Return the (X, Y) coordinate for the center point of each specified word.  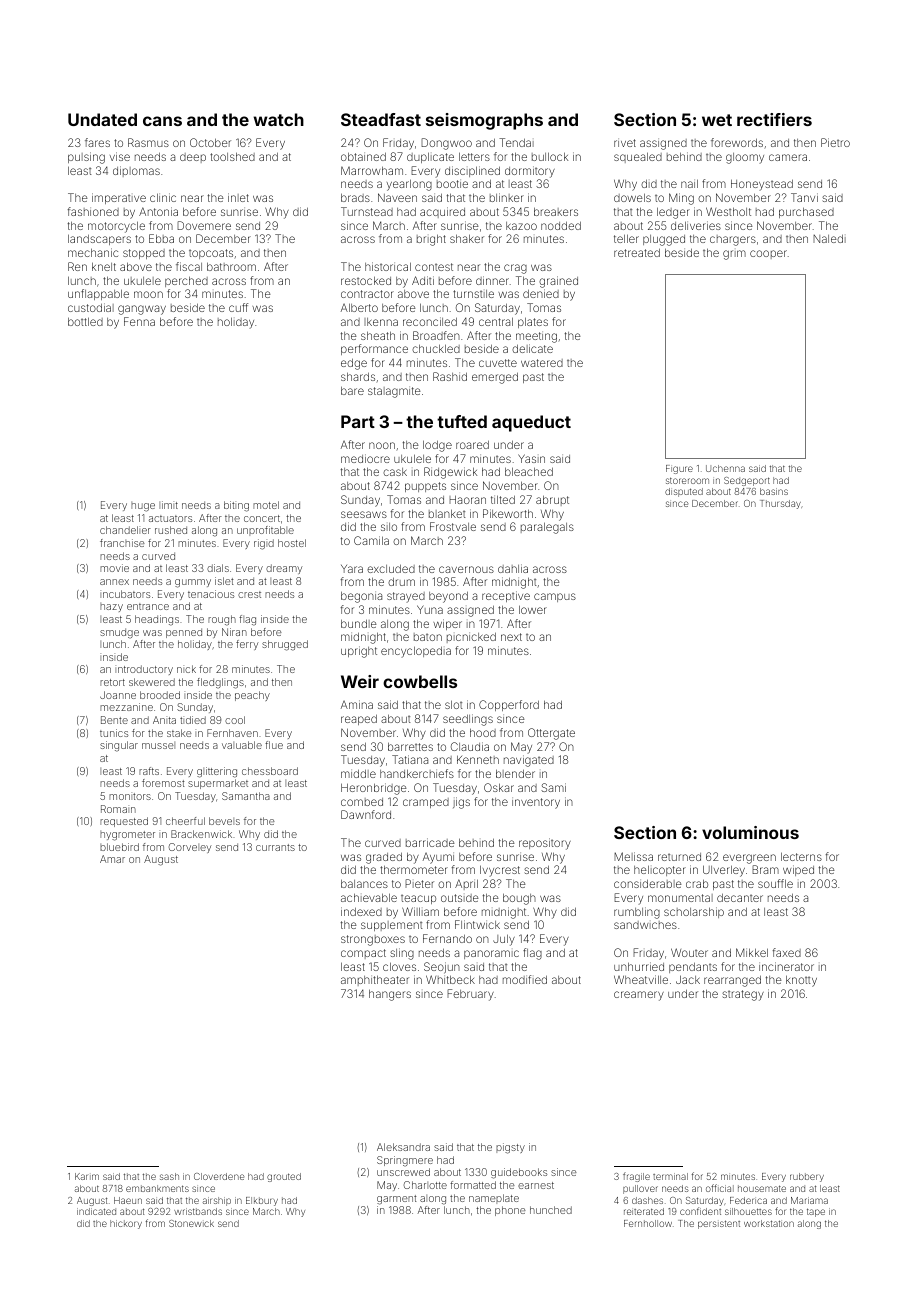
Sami (553, 787)
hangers (390, 995)
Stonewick (191, 1223)
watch (279, 119)
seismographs (484, 121)
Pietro (835, 142)
